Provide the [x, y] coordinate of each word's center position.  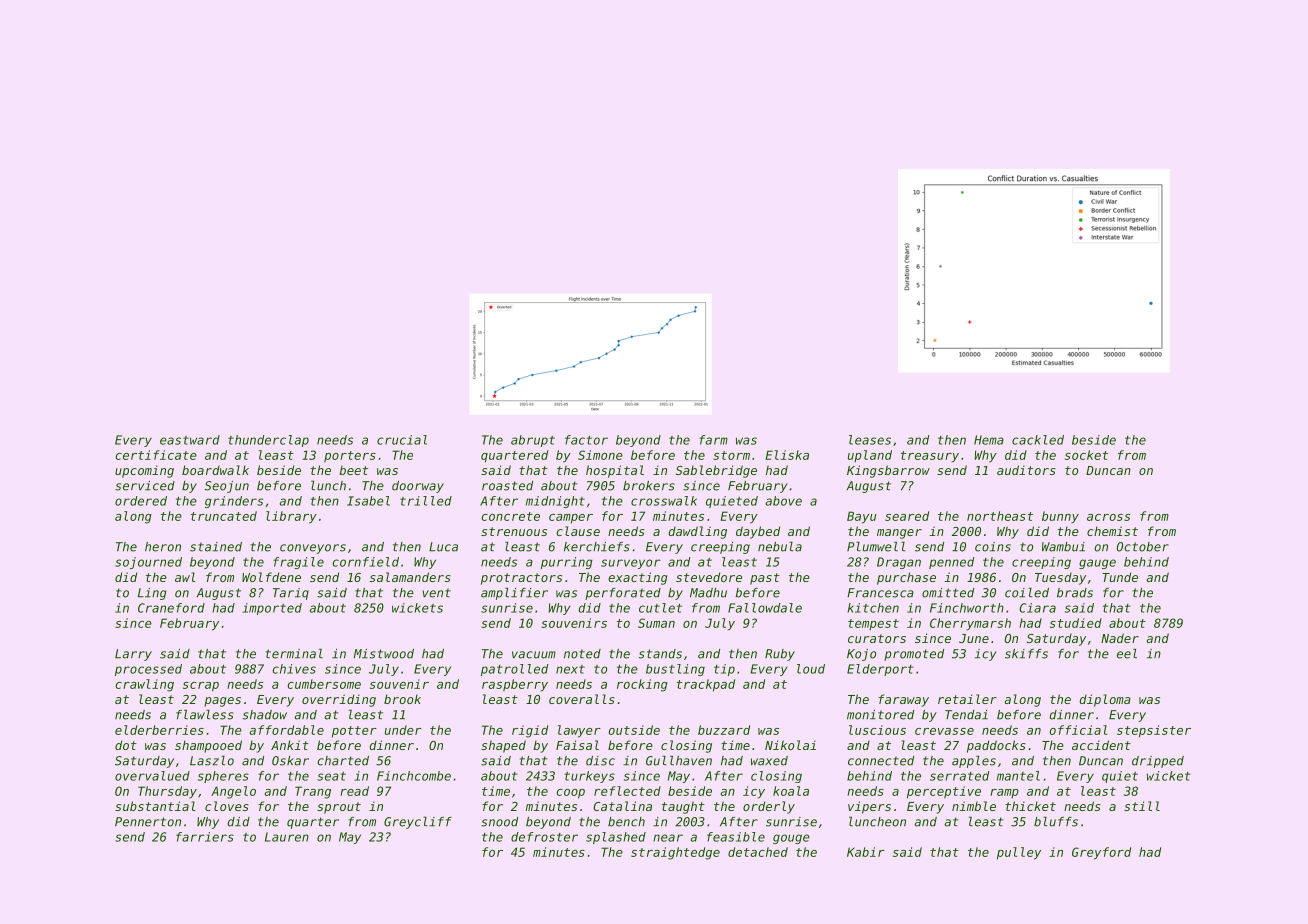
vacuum [534, 655]
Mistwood [384, 654]
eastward [190, 440]
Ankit [290, 745]
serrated [959, 776]
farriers [205, 837]
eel [1127, 653]
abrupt [533, 441]
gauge [1097, 564]
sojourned [148, 563]
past [765, 579]
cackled [1038, 440]
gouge [791, 839]
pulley [1019, 853]
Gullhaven [679, 760]
